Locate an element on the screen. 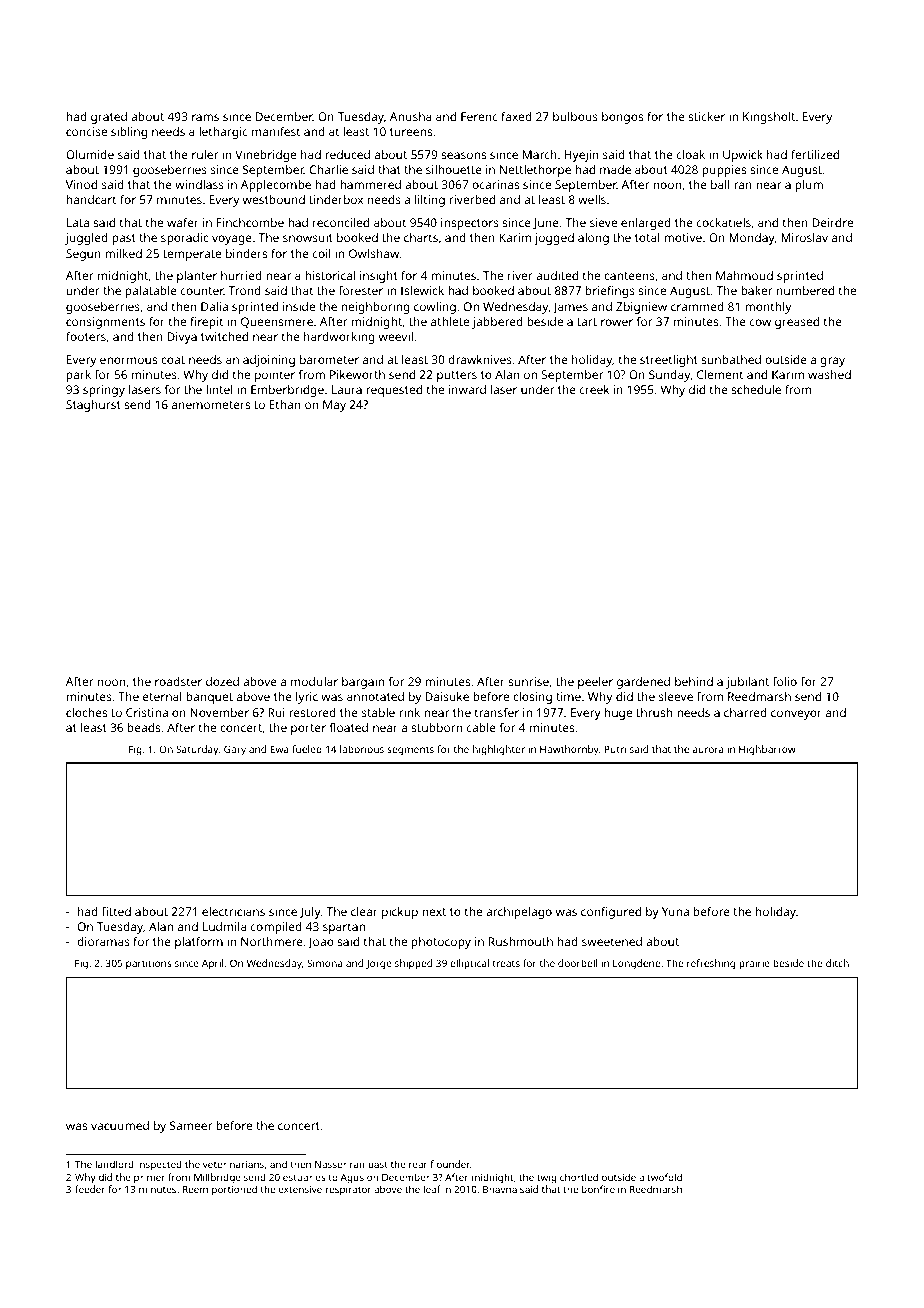  roadster is located at coordinates (178, 681).
